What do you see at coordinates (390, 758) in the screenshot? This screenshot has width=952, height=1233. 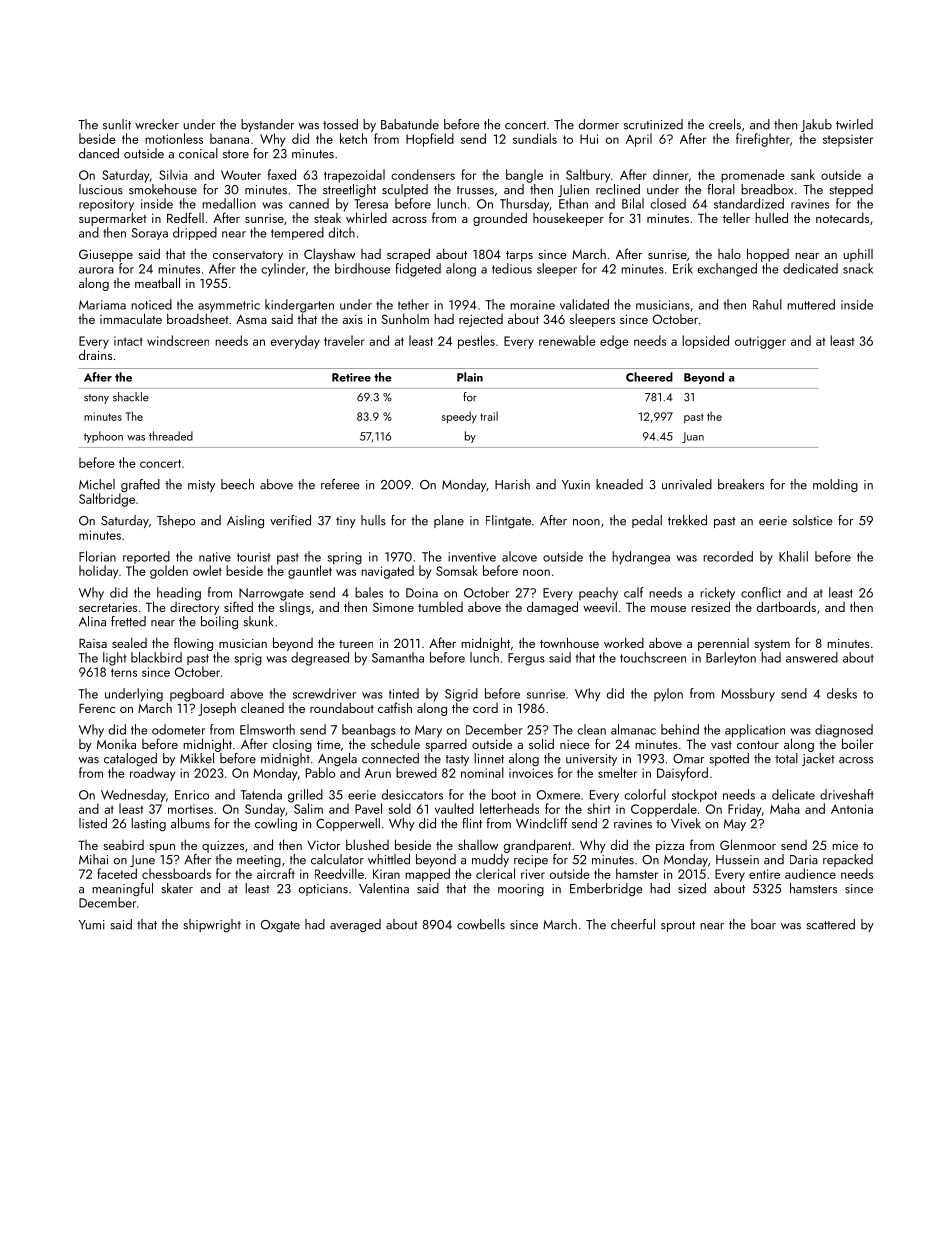 I see `connected` at bounding box center [390, 758].
